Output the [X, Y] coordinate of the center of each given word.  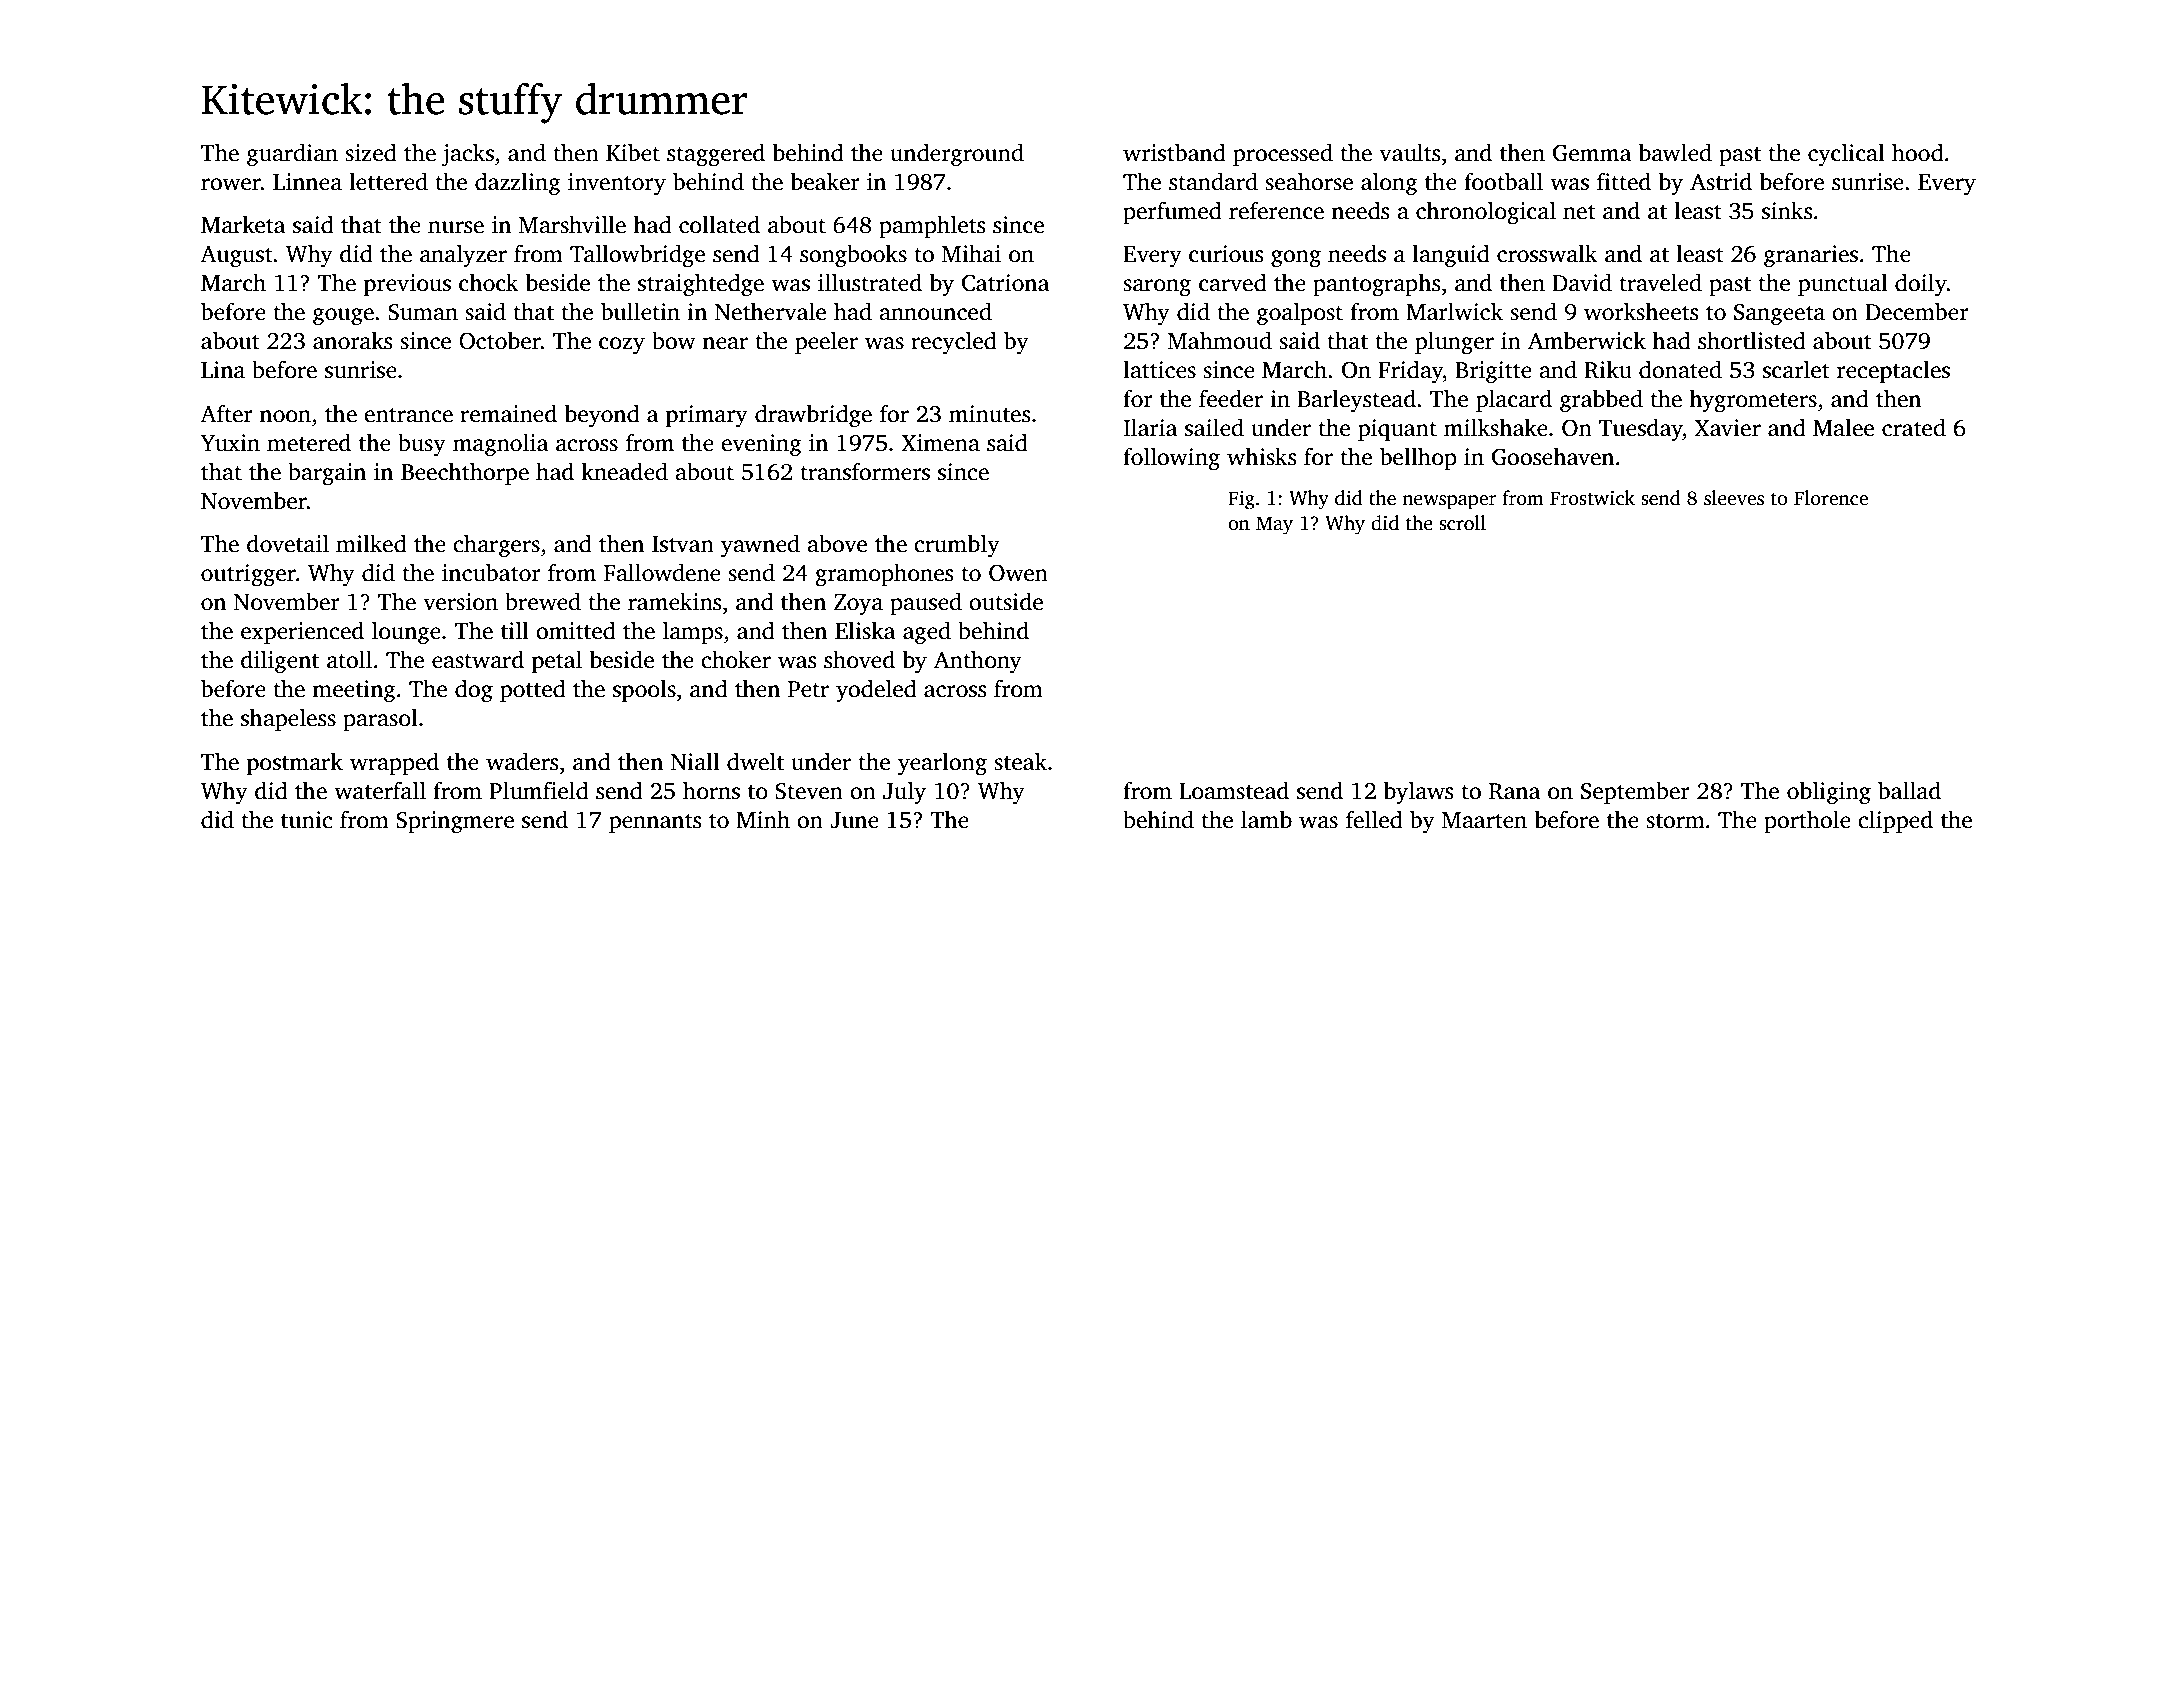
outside [1006, 601]
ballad [1909, 790]
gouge [343, 317]
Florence [1831, 498]
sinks [1787, 210]
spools [644, 690]
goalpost [1300, 314]
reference [1276, 210]
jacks [467, 155]
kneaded [624, 471]
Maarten [1484, 820]
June [854, 820]
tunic [306, 820]
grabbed [1601, 401]
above [837, 543]
